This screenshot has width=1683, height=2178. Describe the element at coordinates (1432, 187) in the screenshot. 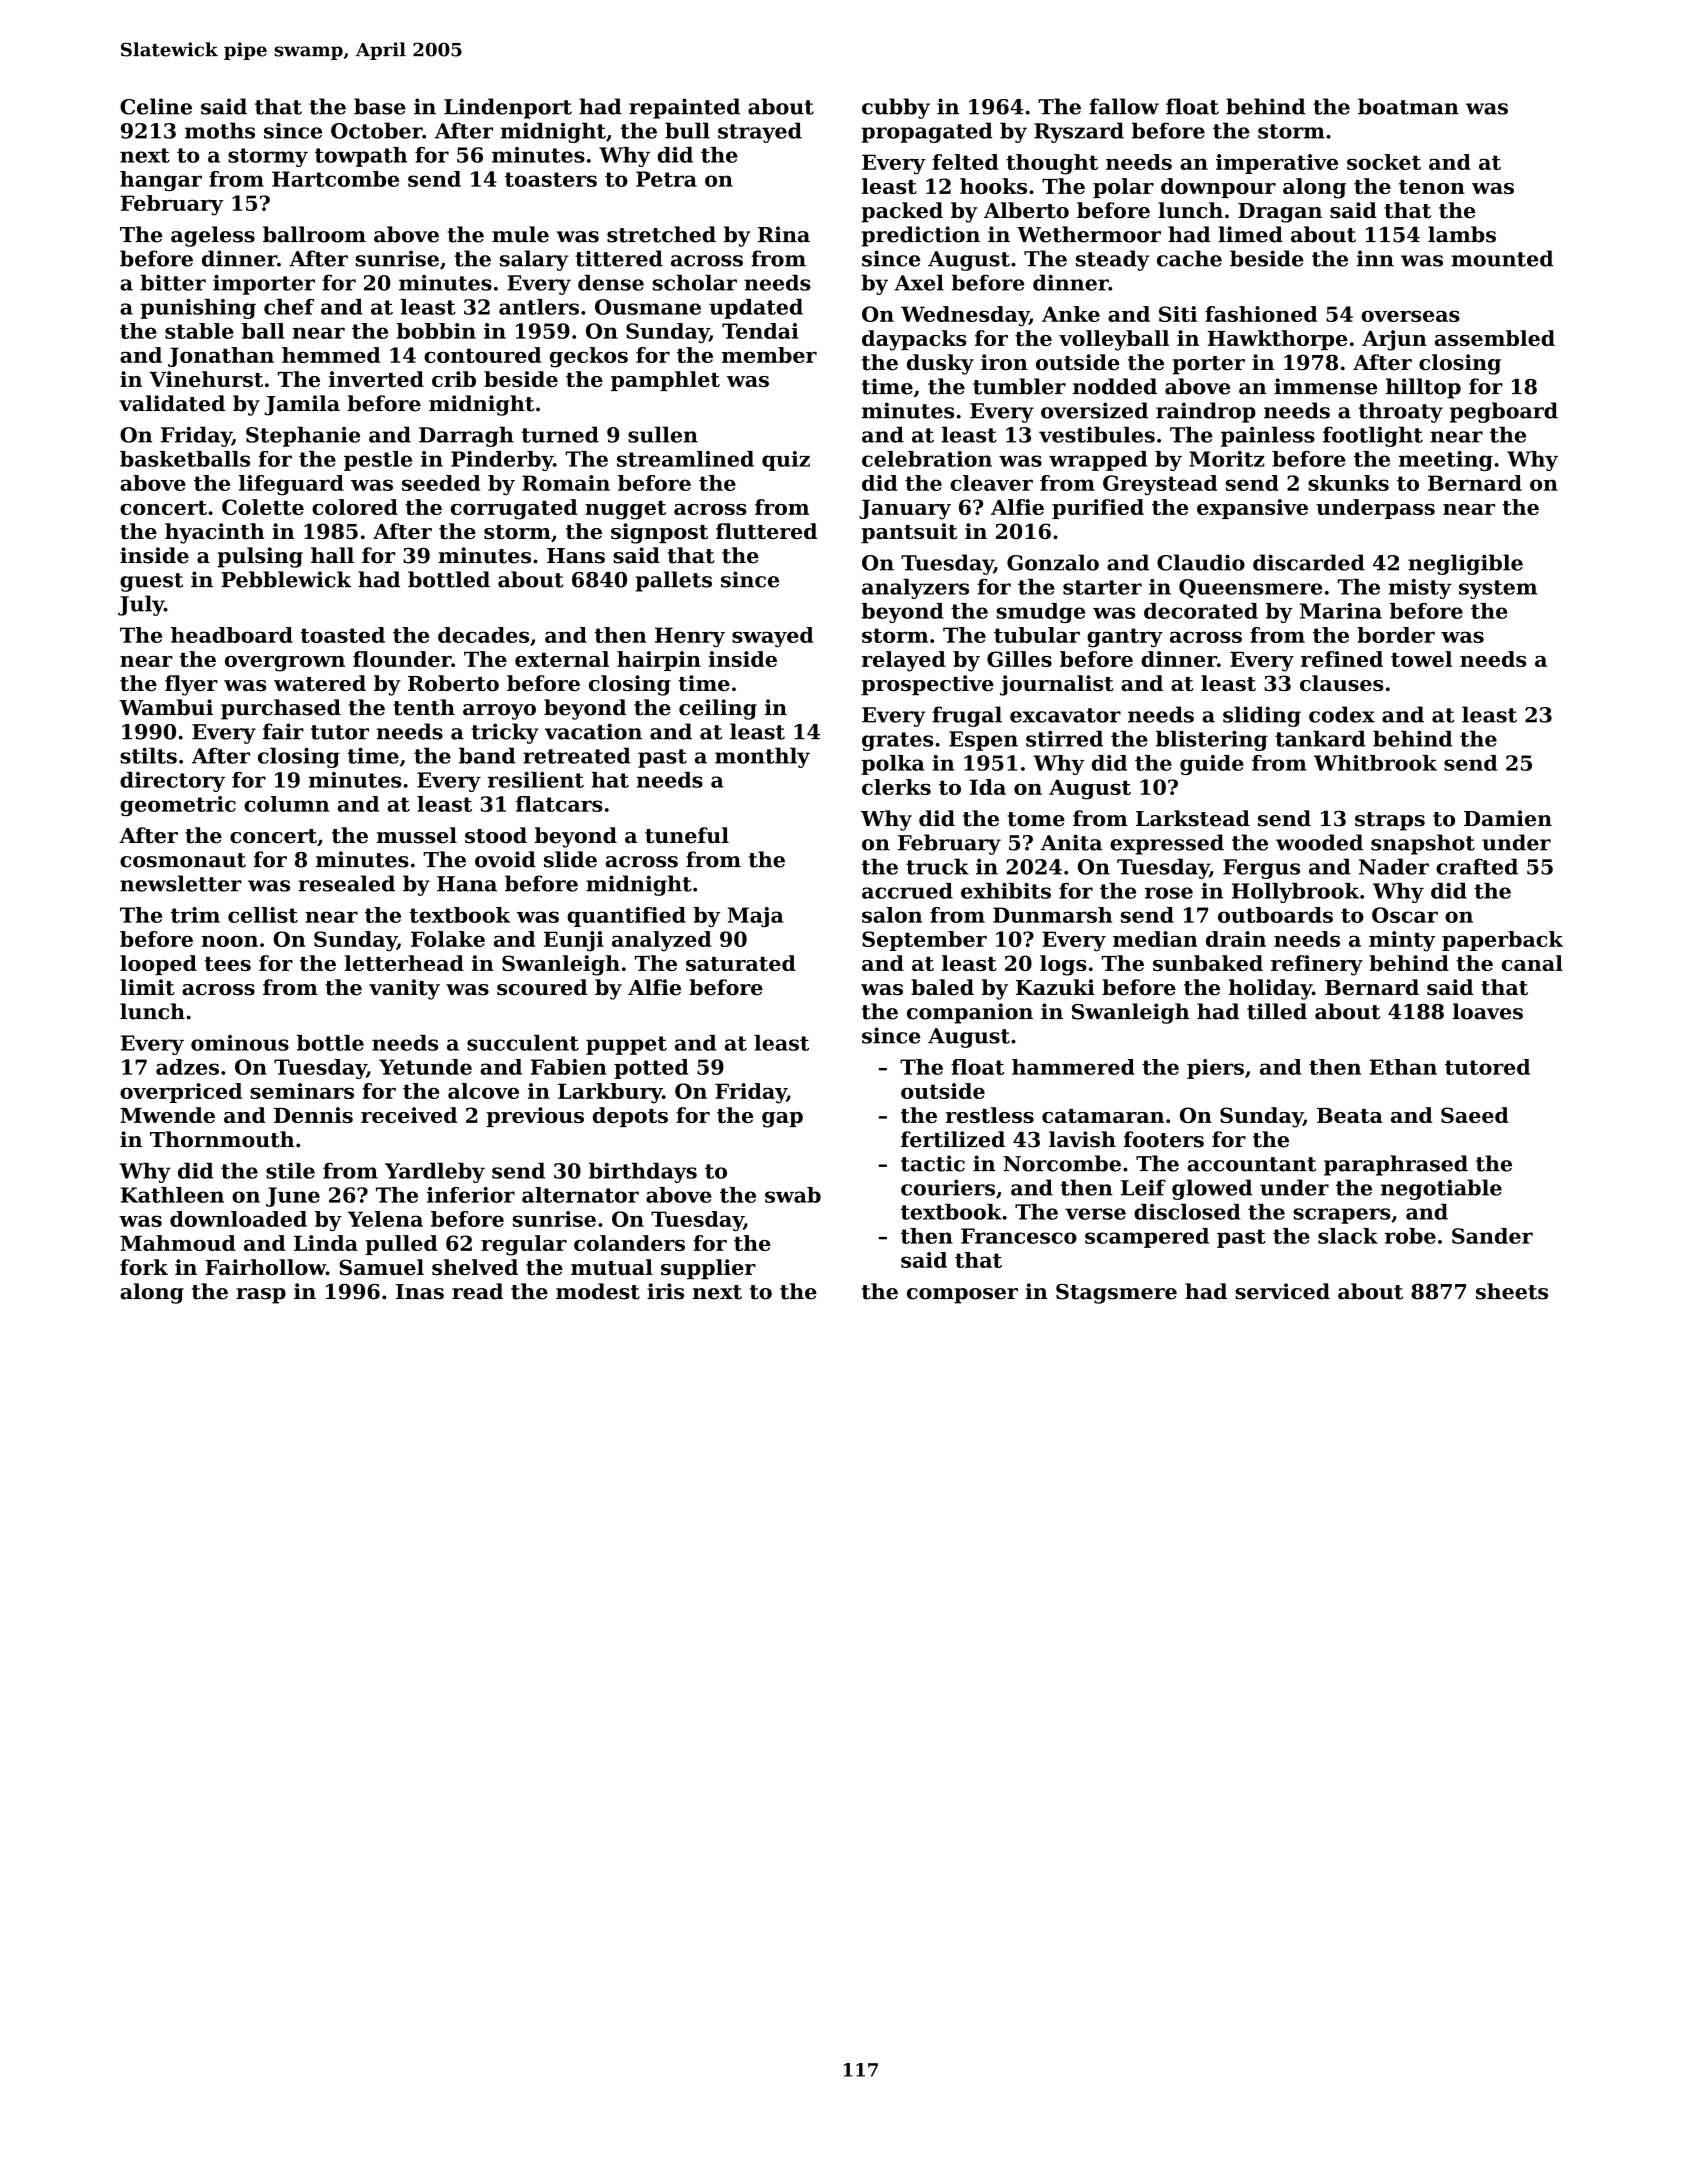

I see `tenon` at that location.
